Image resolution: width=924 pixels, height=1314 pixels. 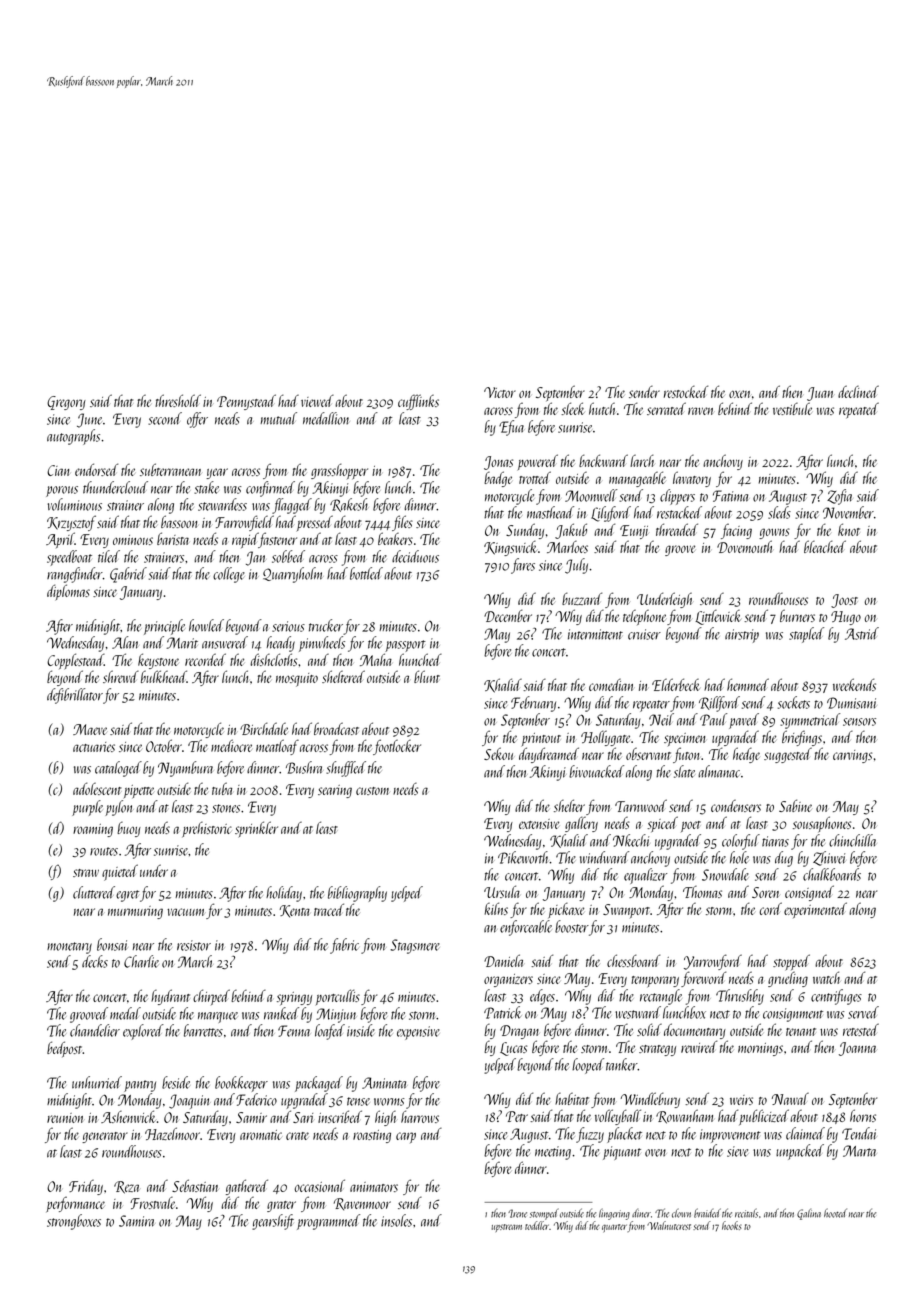 I want to click on braided, so click(x=707, y=1213).
